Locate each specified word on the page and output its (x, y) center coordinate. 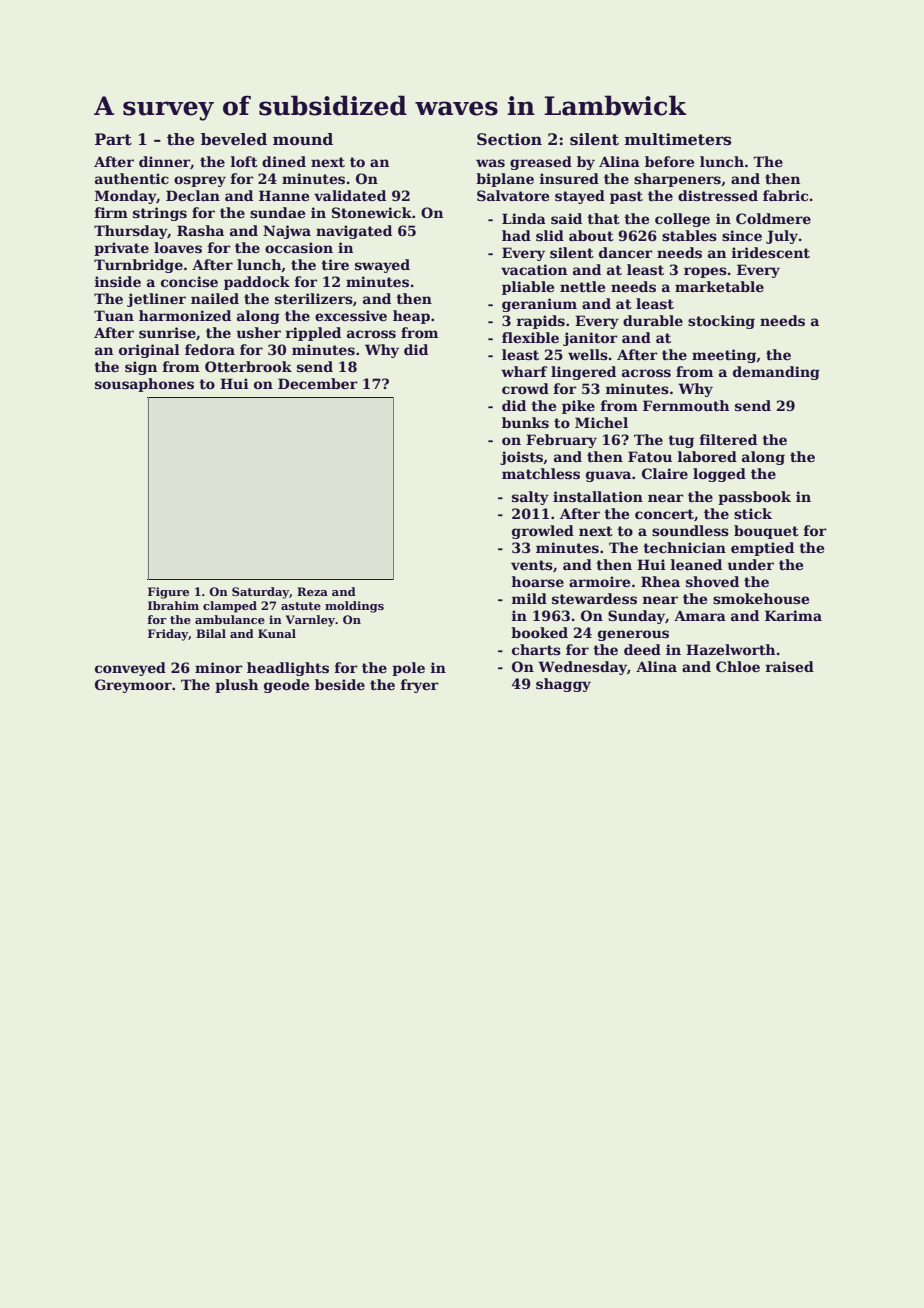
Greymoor (133, 686)
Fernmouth (686, 405)
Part (113, 139)
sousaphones (144, 385)
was (490, 163)
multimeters (678, 139)
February (561, 441)
